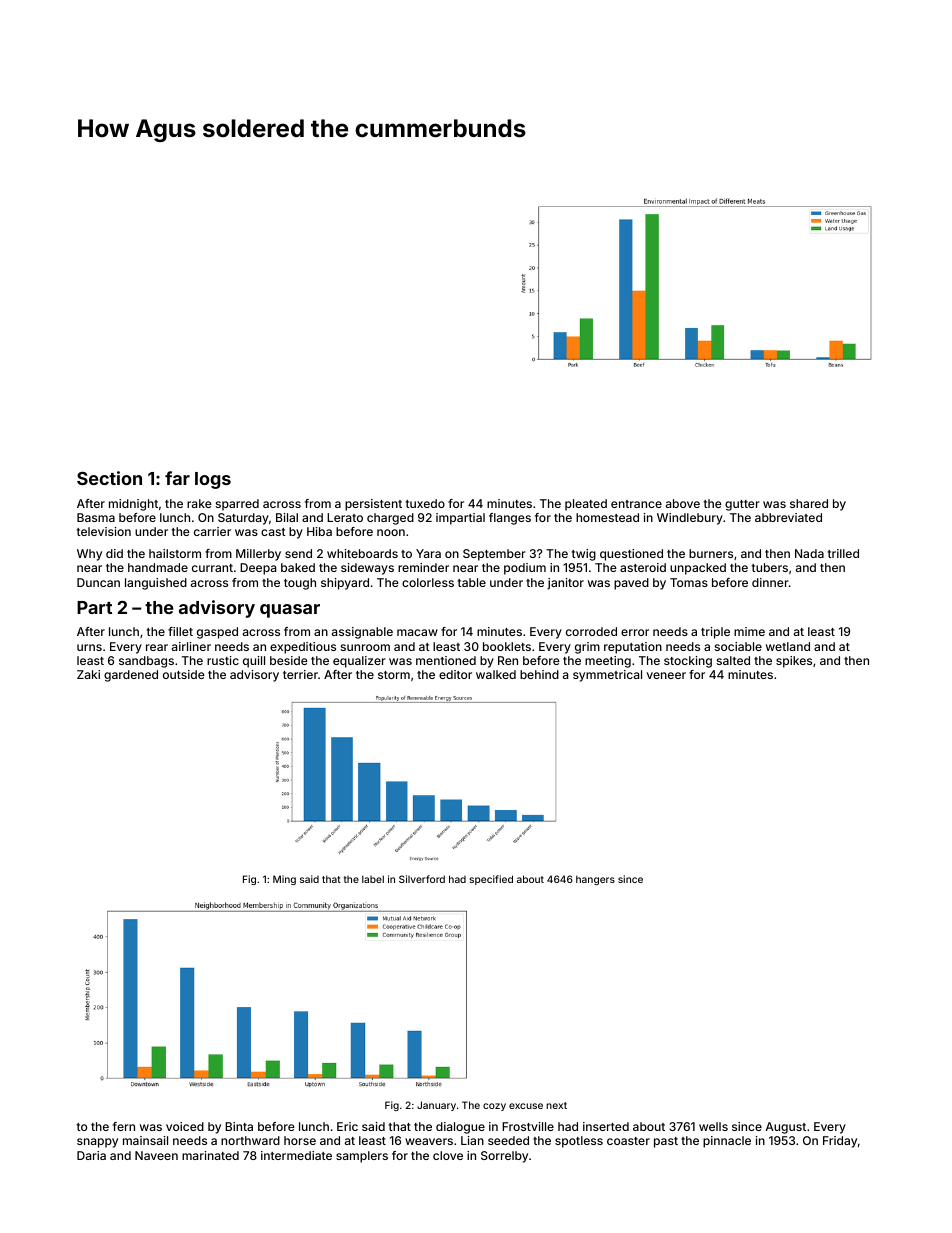  What do you see at coordinates (713, 1126) in the screenshot?
I see `wells` at bounding box center [713, 1126].
